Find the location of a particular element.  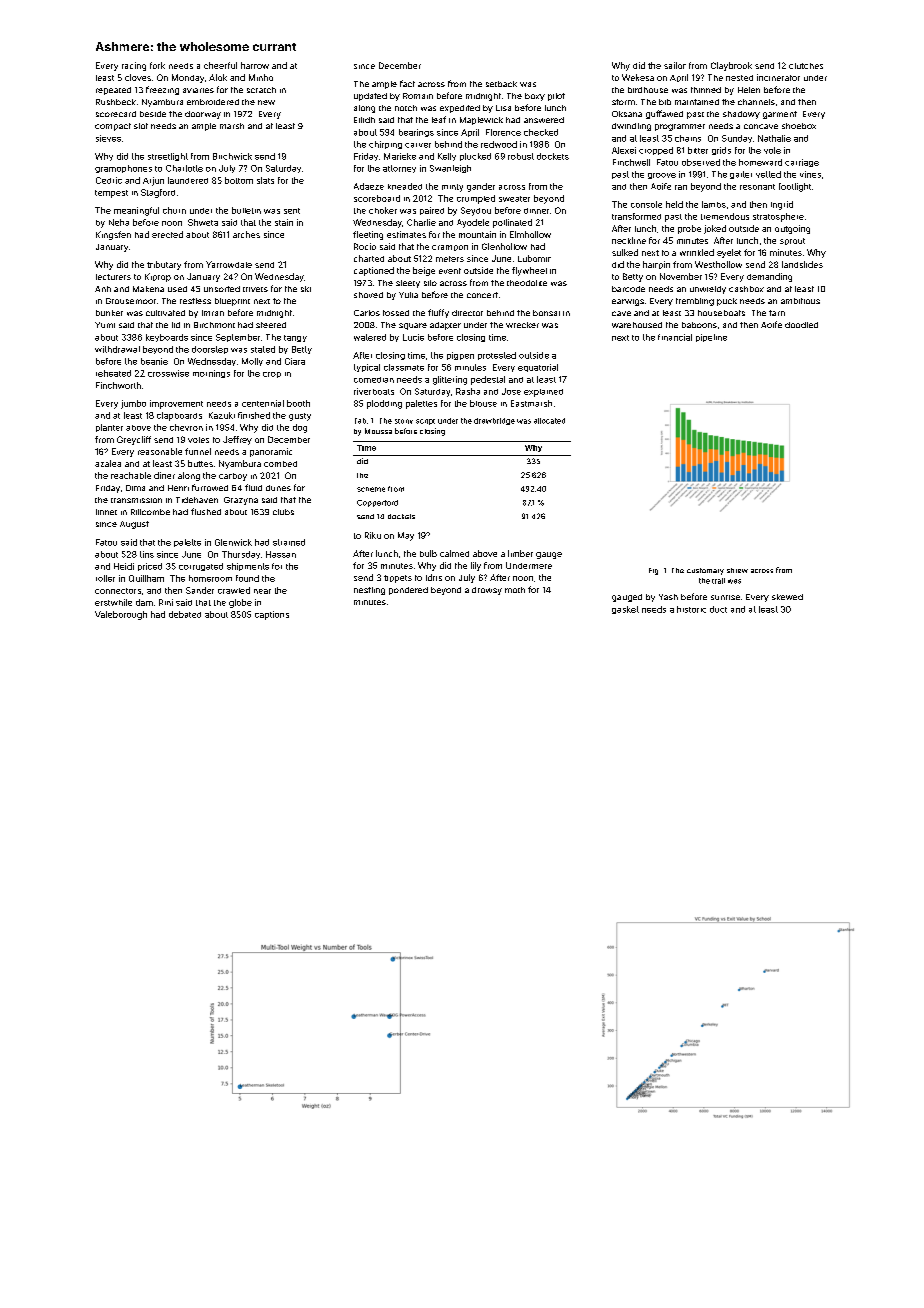

hairpin is located at coordinates (656, 265).
